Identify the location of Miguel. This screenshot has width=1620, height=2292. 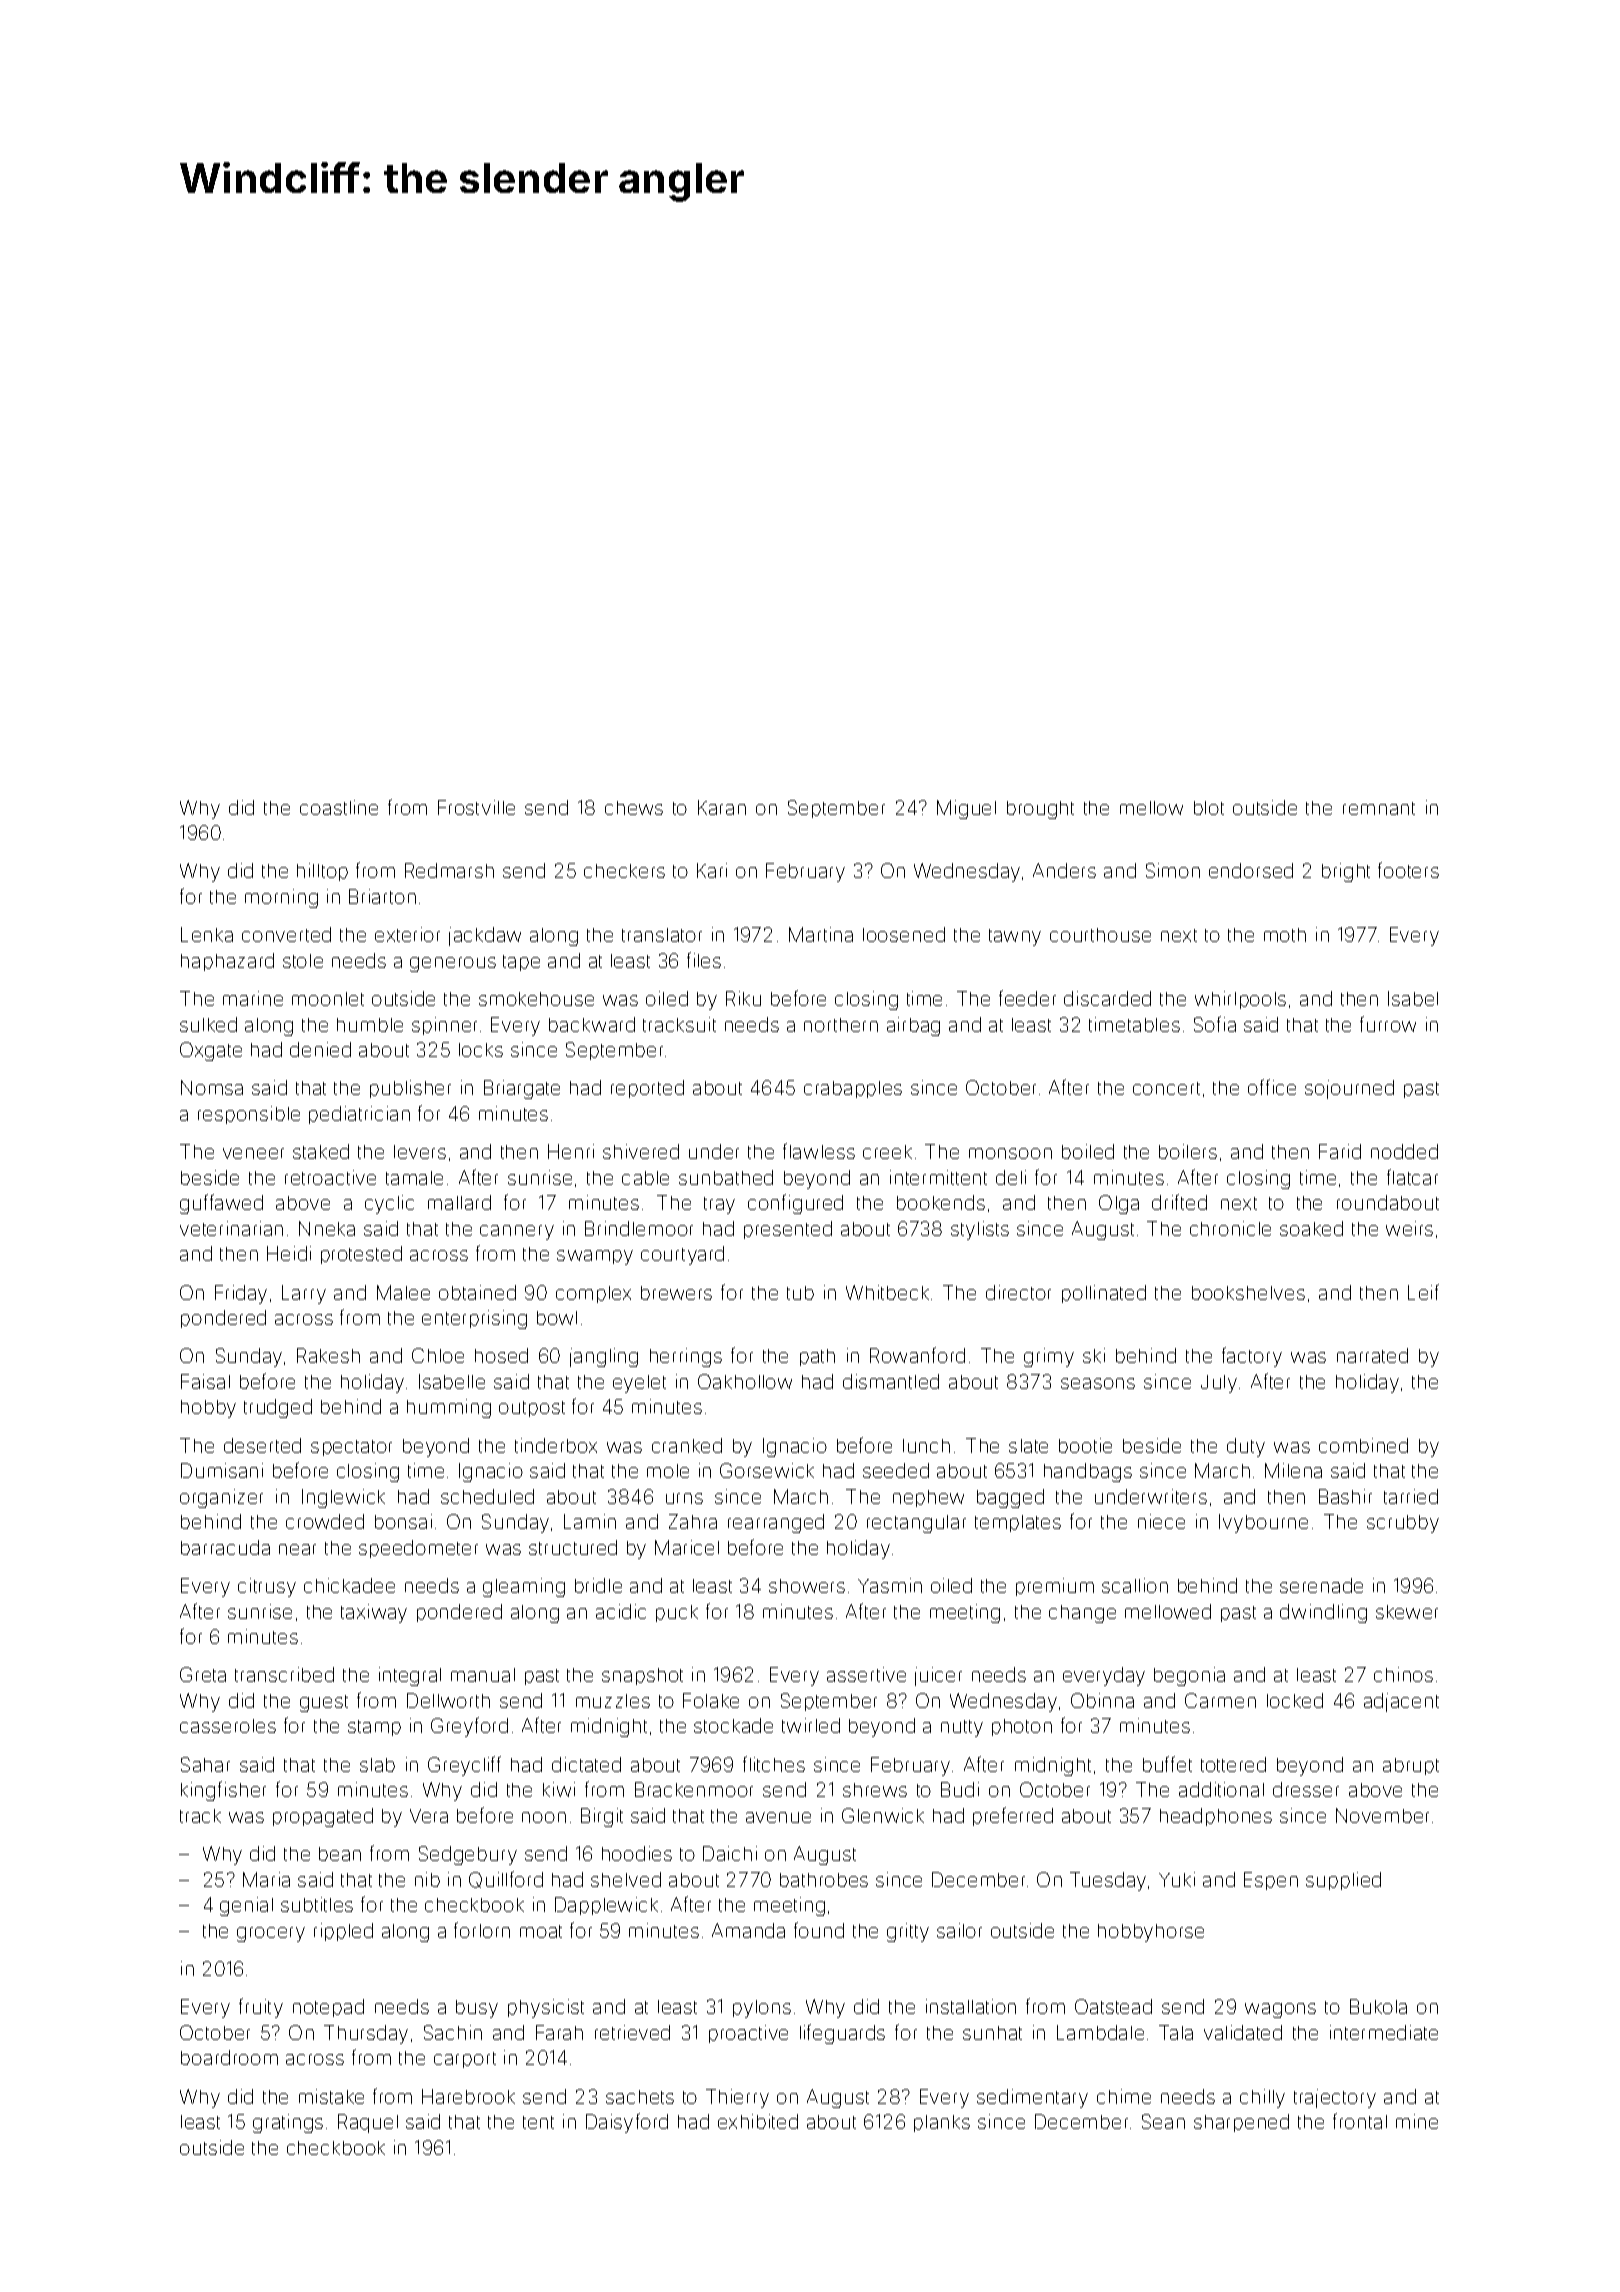
(966, 809).
